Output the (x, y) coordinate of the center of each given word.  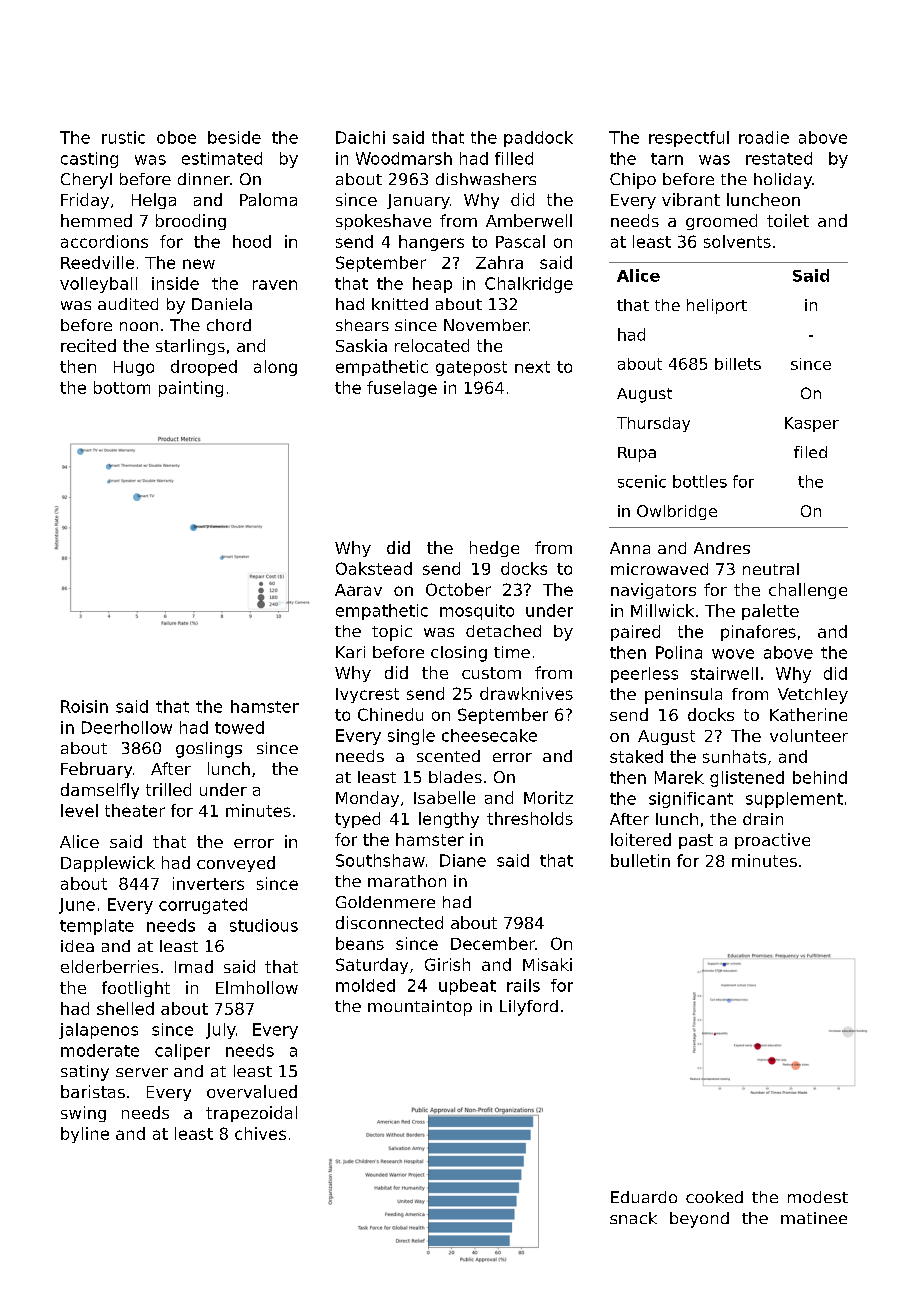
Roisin (84, 706)
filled (514, 158)
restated (779, 158)
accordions (104, 241)
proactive (772, 841)
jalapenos (98, 1031)
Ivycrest (367, 695)
